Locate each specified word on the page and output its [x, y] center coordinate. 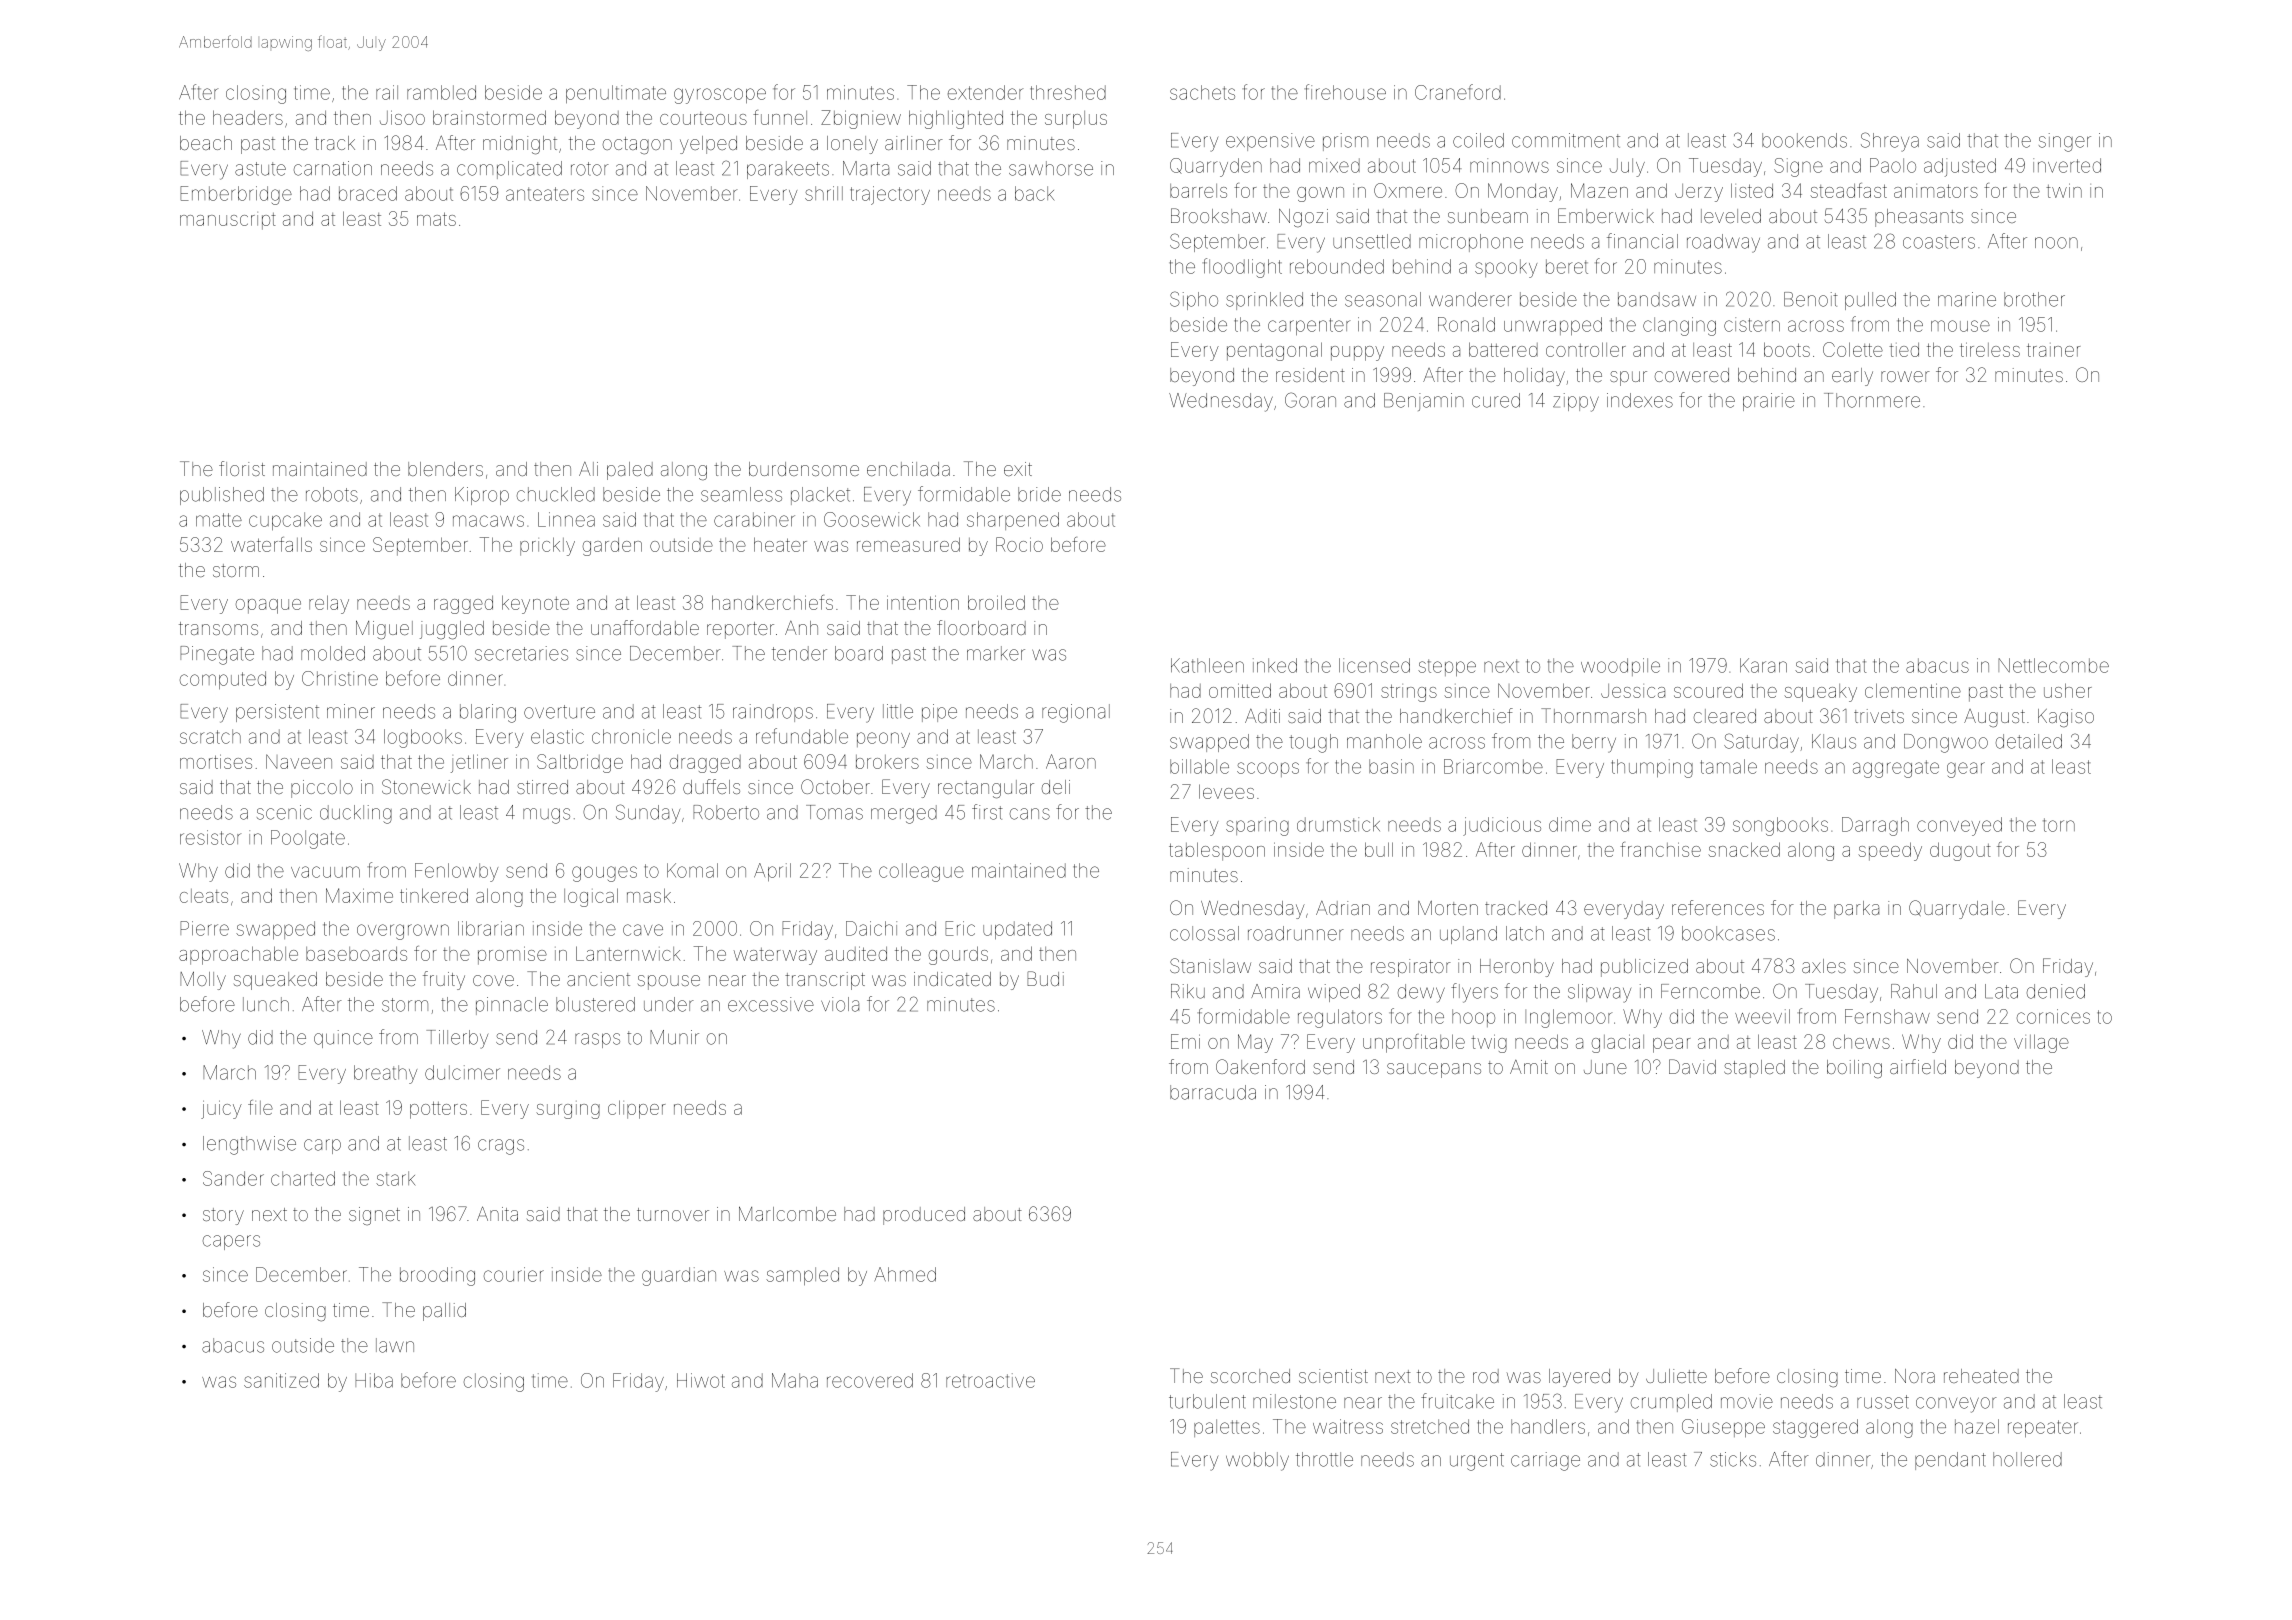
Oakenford [1260, 1066]
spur [1628, 378]
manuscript [228, 221]
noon [2056, 243]
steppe [1447, 667]
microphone [1471, 243]
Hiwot [701, 1380]
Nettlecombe [2053, 665]
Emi [1185, 1041]
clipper [637, 1109]
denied [2056, 991]
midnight [520, 145]
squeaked [275, 981]
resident [1310, 375]
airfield [1918, 1066]
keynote [535, 604]
